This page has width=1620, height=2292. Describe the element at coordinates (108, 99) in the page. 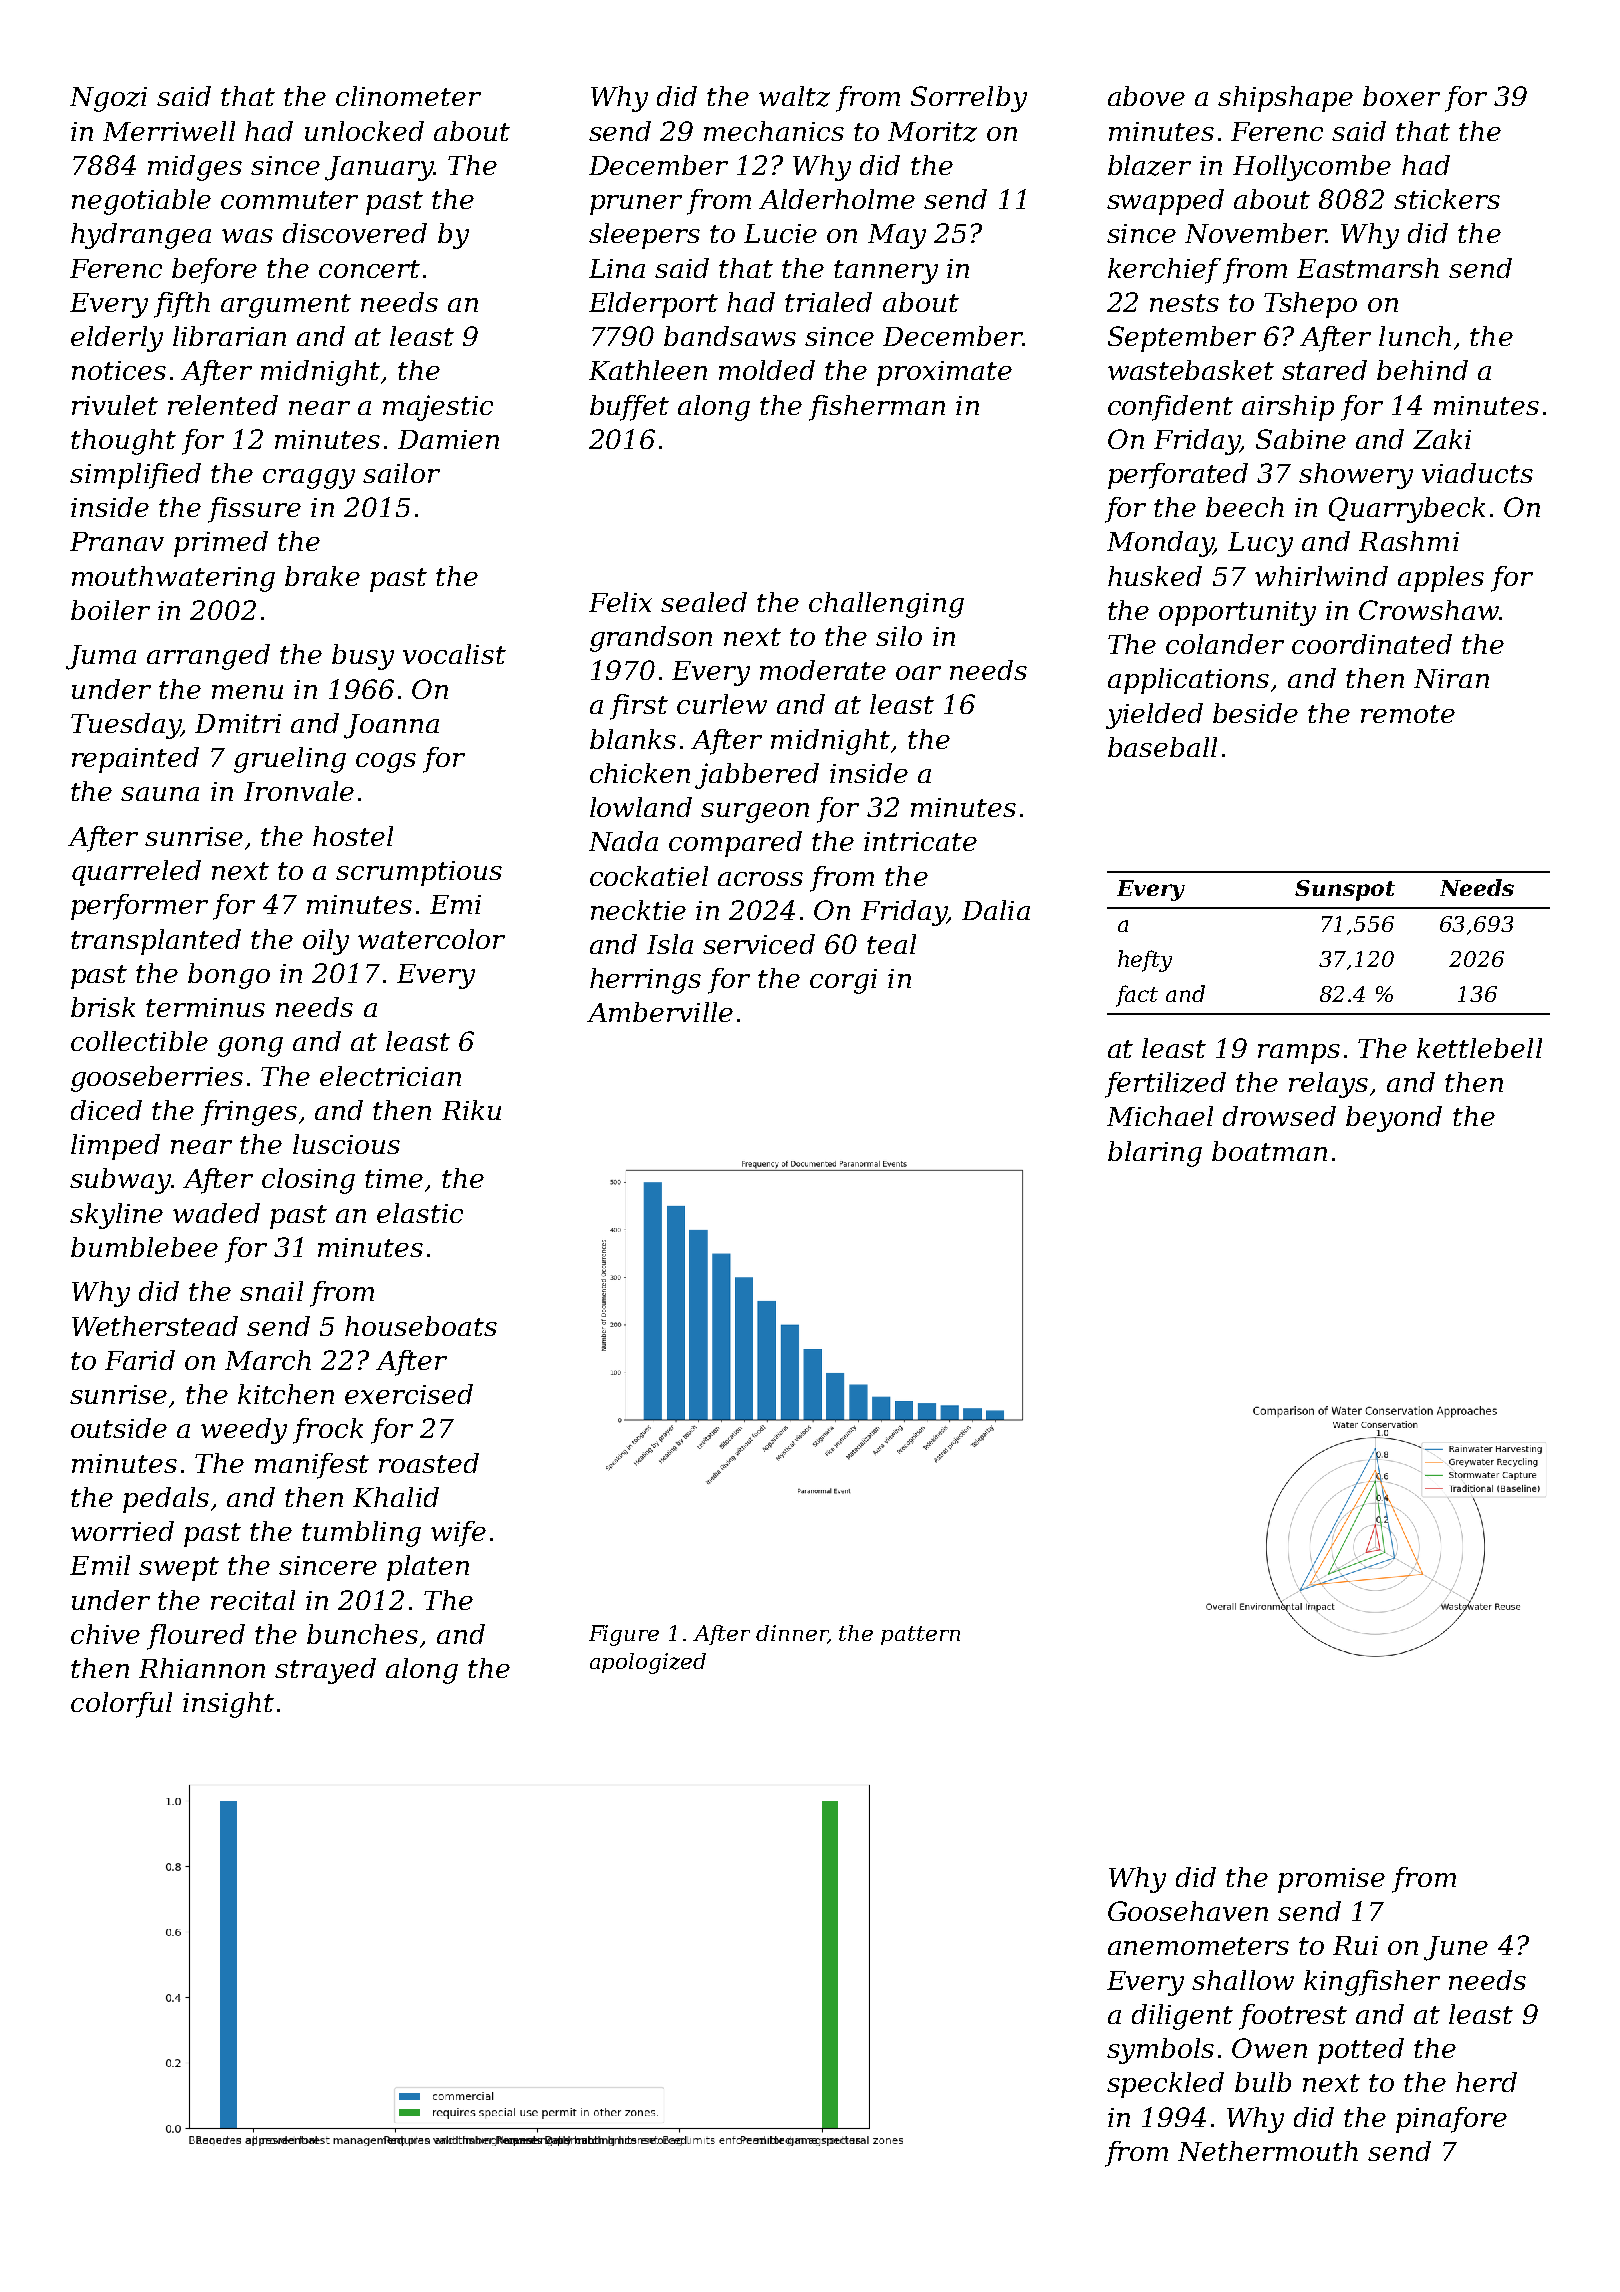

I see `Ngozi` at that location.
